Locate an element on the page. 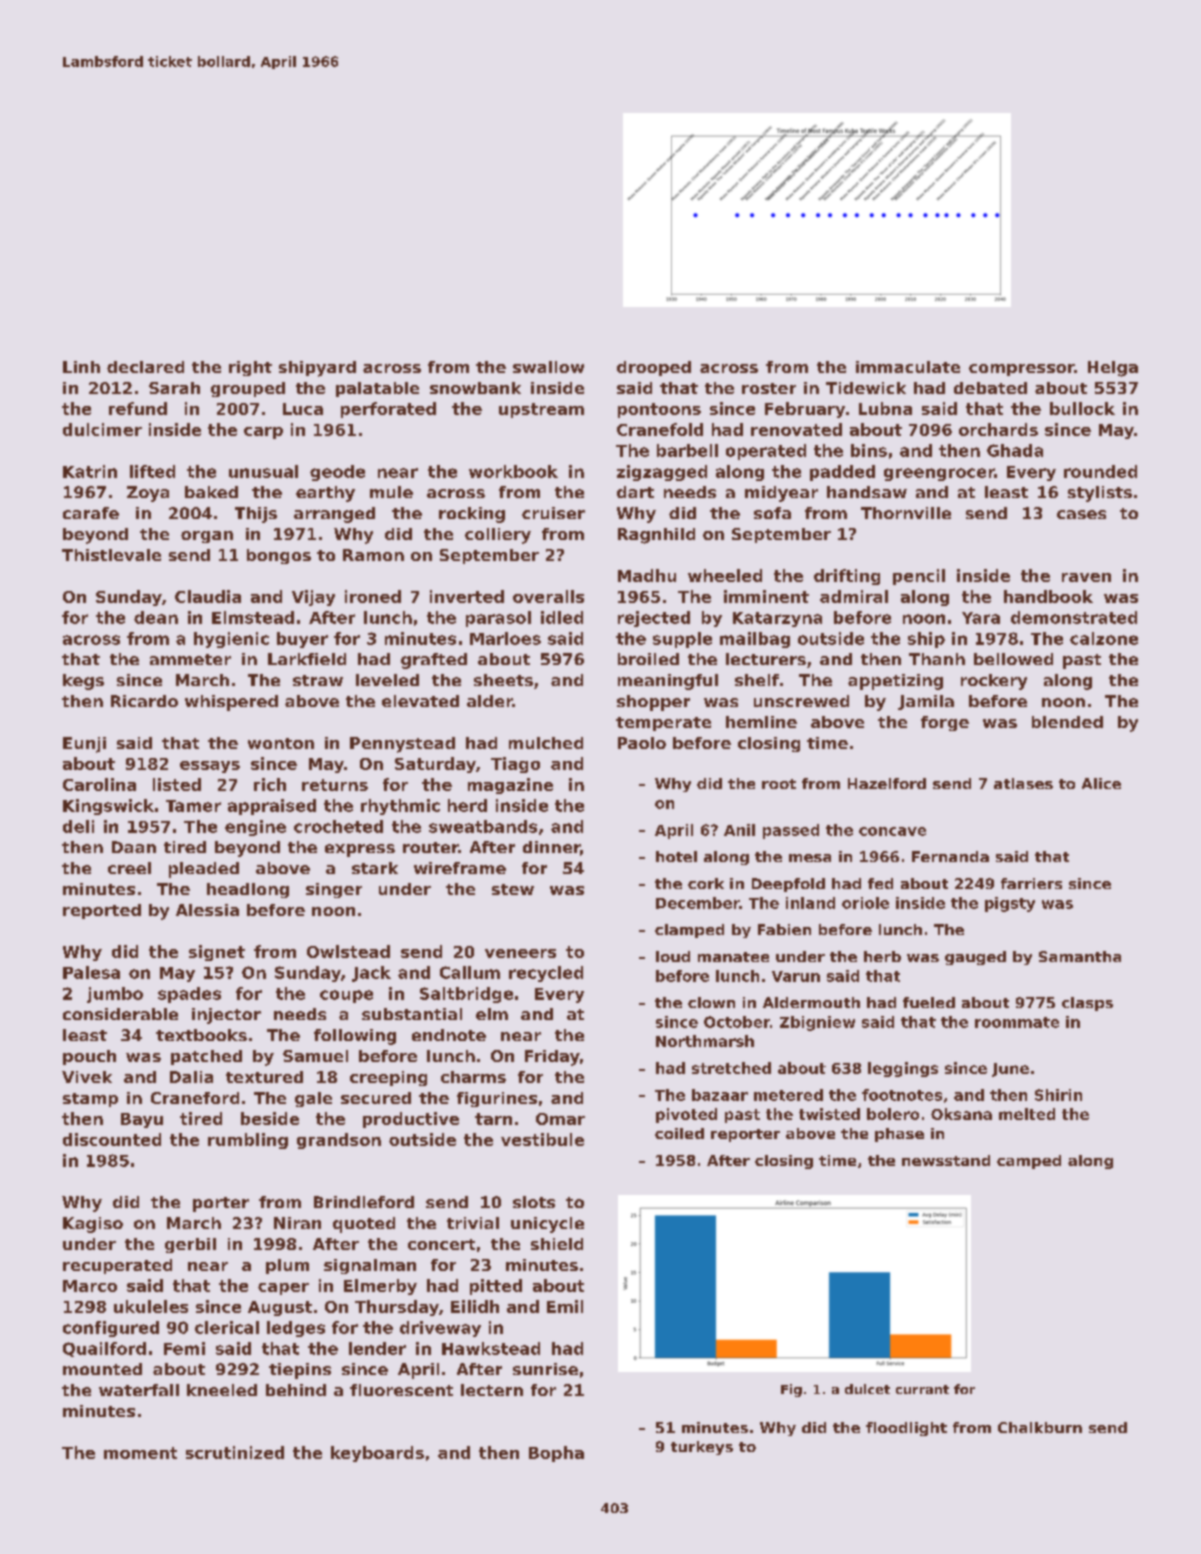 This page has width=1201, height=1554. recuperated is located at coordinates (117, 1266).
